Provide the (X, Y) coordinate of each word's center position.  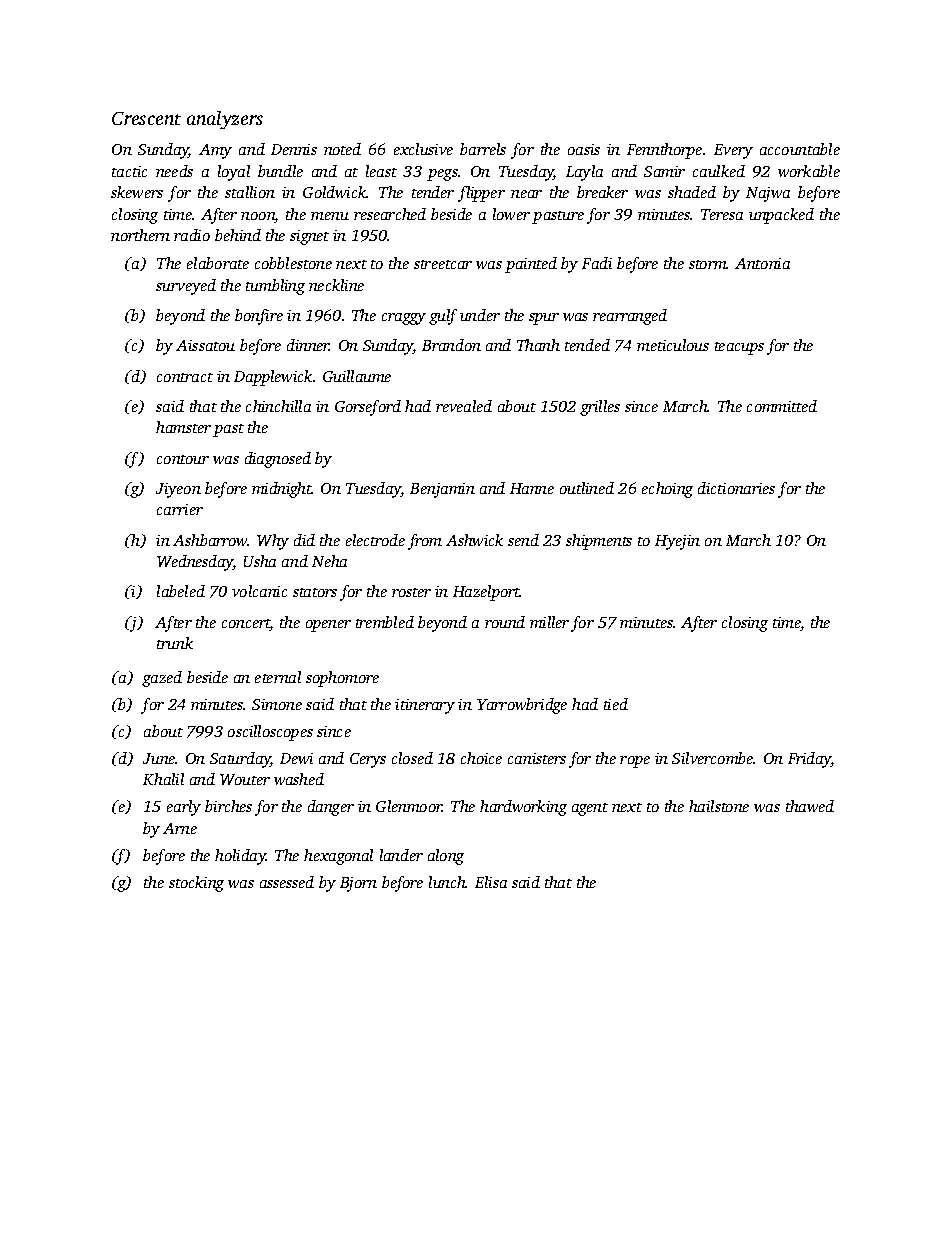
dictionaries (736, 488)
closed (412, 758)
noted (342, 149)
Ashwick (474, 540)
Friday (809, 760)
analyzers (225, 120)
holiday (240, 857)
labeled (181, 591)
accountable (800, 149)
